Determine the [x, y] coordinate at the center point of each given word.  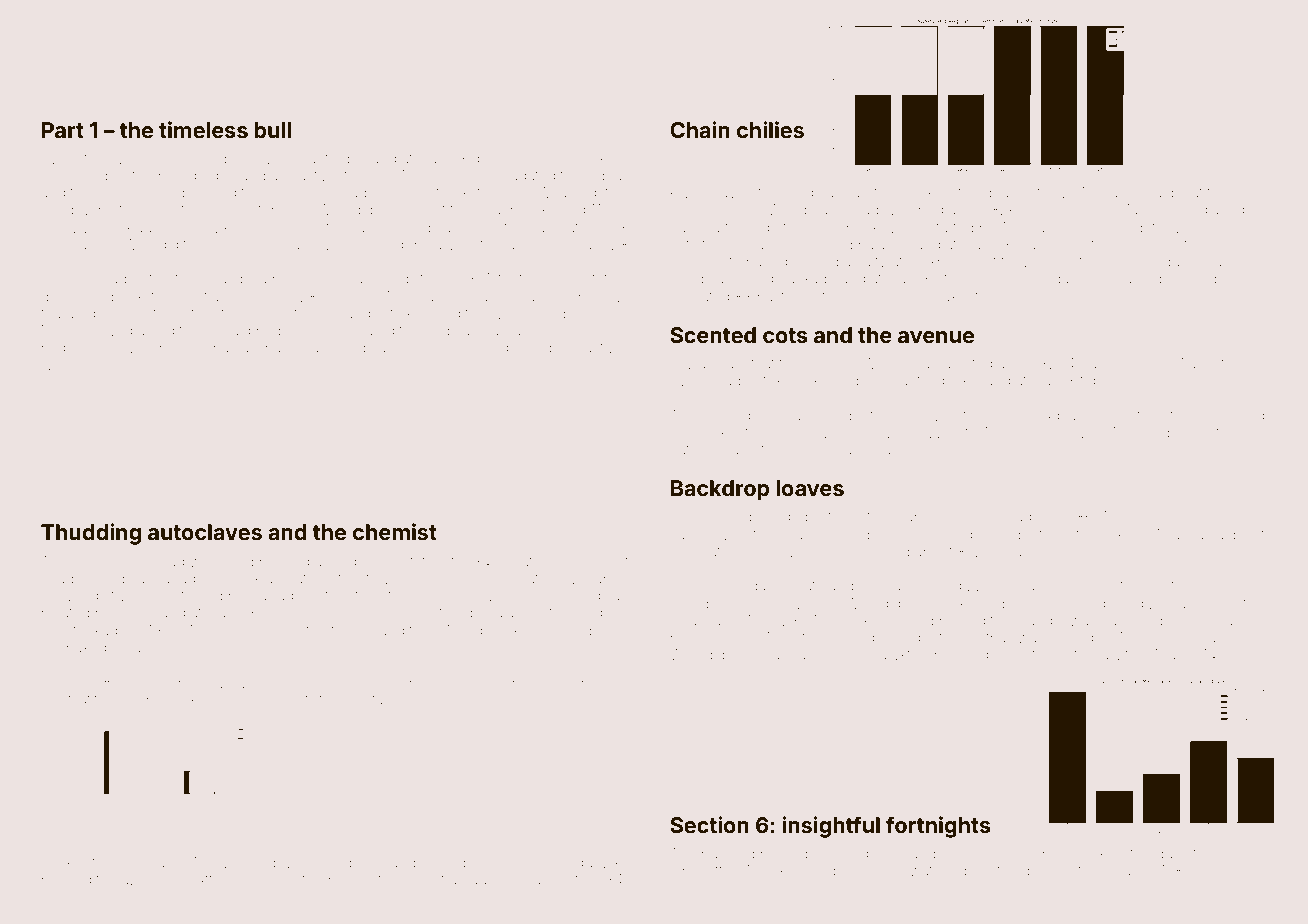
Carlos [1121, 192]
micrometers [1102, 585]
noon [93, 562]
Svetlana [184, 209]
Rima [621, 684]
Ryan [318, 332]
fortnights [938, 827]
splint [588, 298]
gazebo [139, 700]
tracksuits [71, 862]
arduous [1178, 261]
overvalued [815, 244]
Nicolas [884, 585]
